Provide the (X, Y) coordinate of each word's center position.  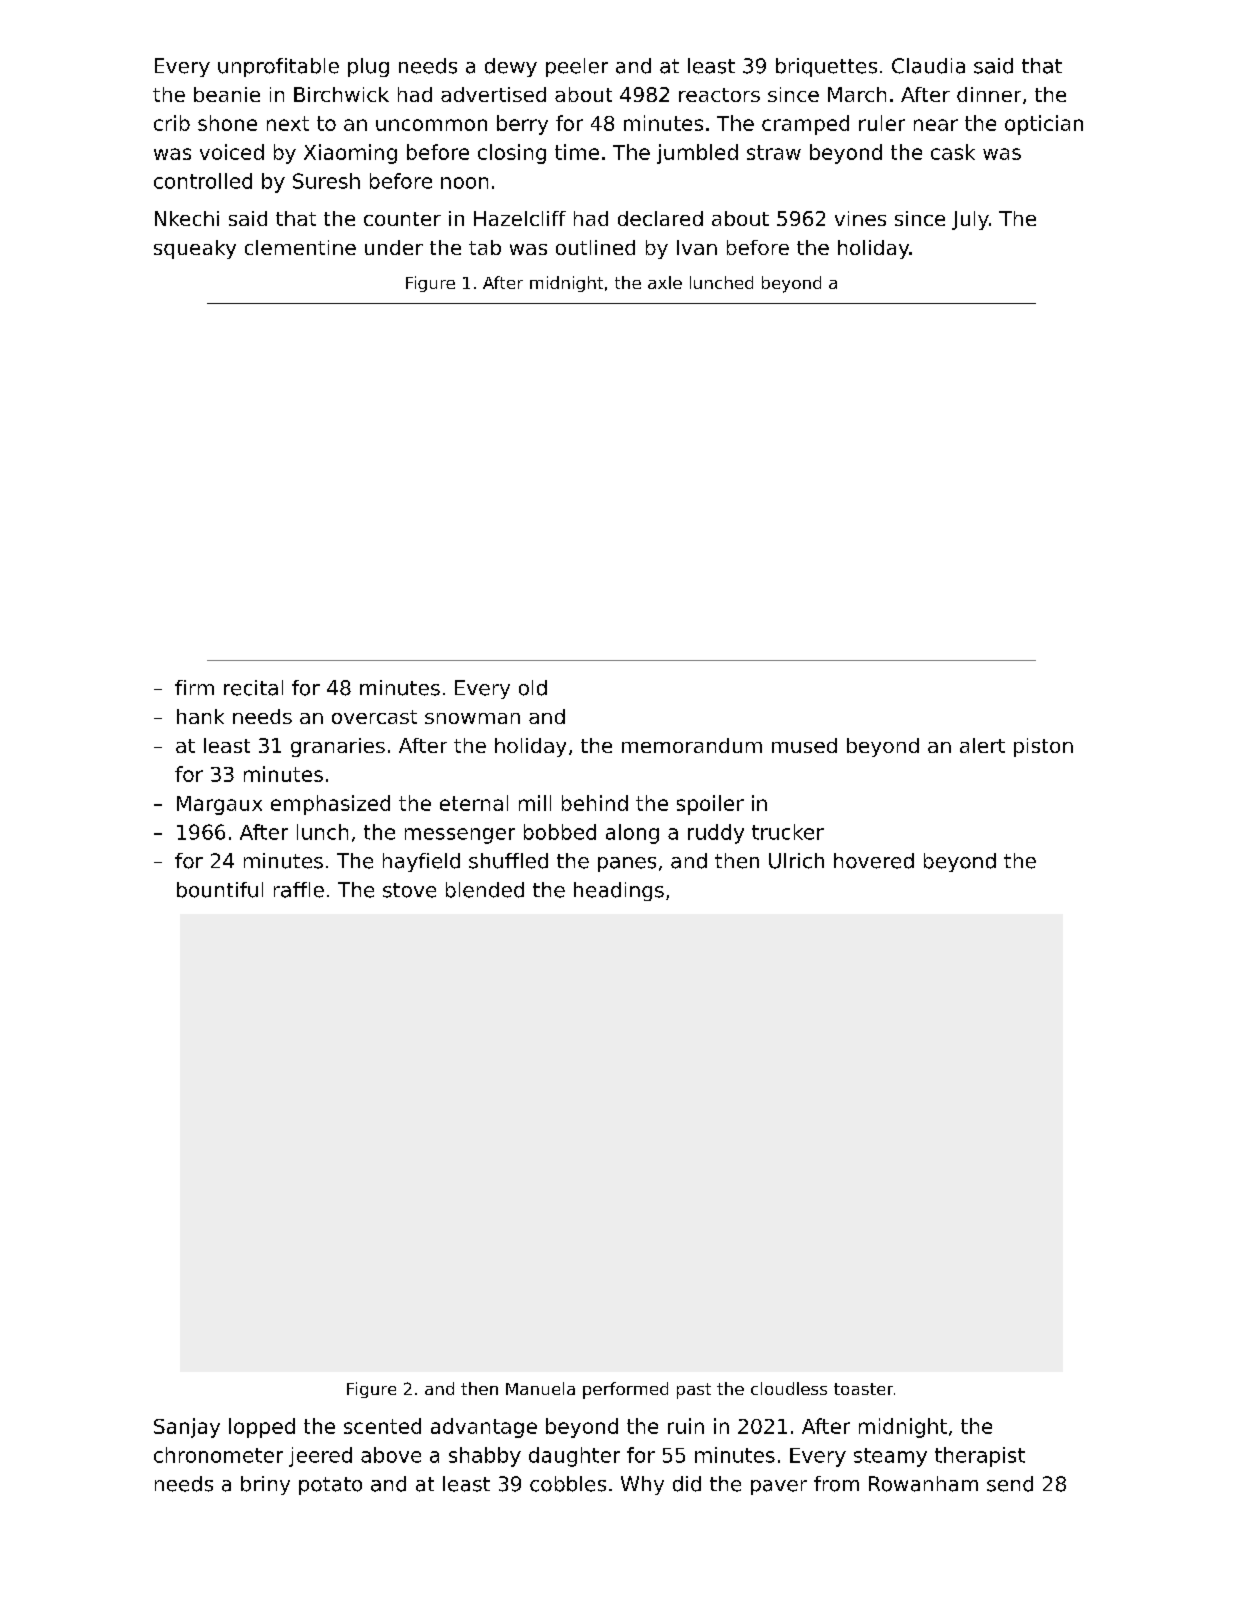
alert (982, 745)
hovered (874, 861)
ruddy (716, 834)
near (936, 125)
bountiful (220, 890)
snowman (472, 718)
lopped (262, 1428)
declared (660, 218)
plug (368, 67)
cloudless (789, 1388)
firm (194, 687)
